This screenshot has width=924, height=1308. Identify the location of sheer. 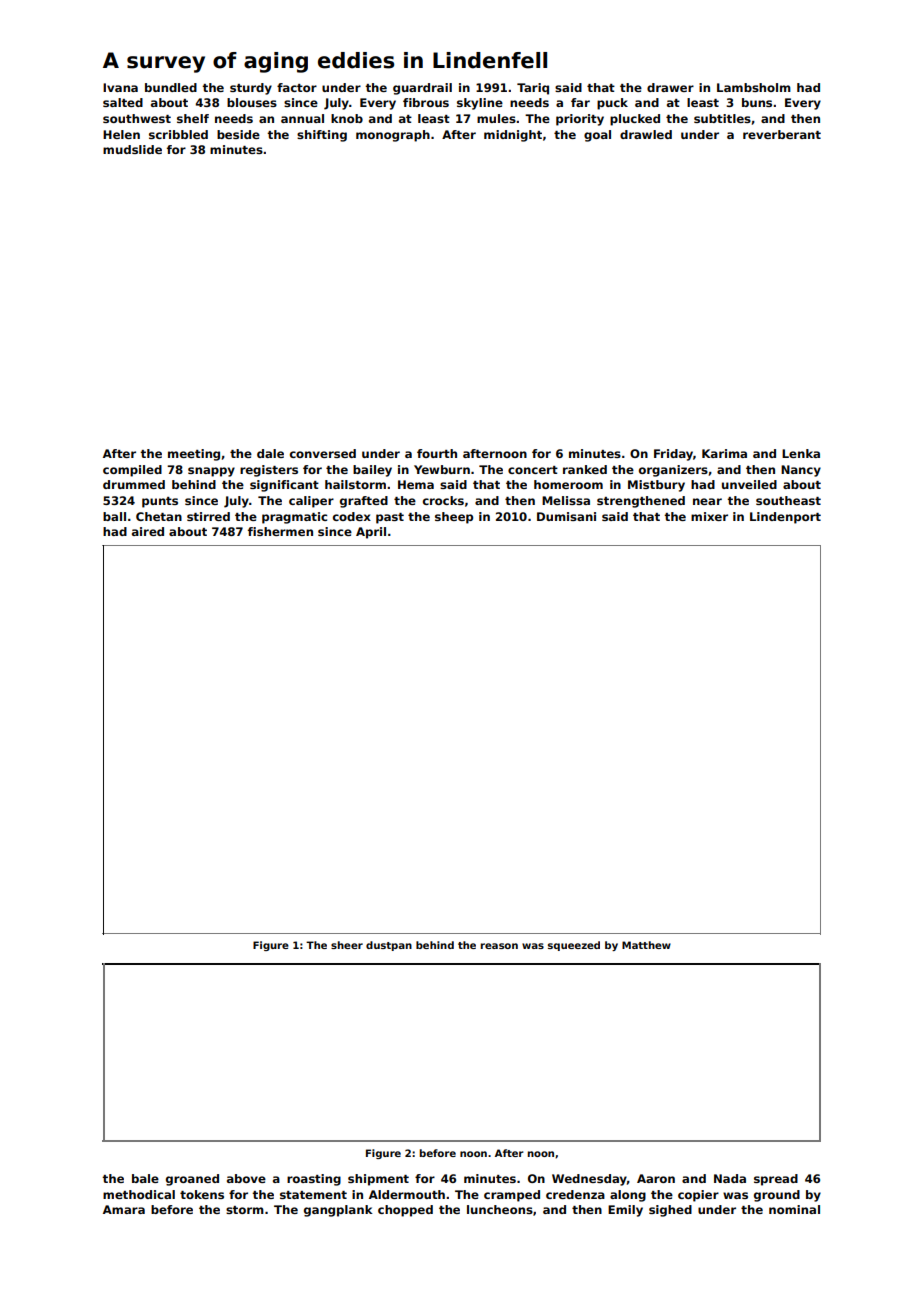
(347, 945).
